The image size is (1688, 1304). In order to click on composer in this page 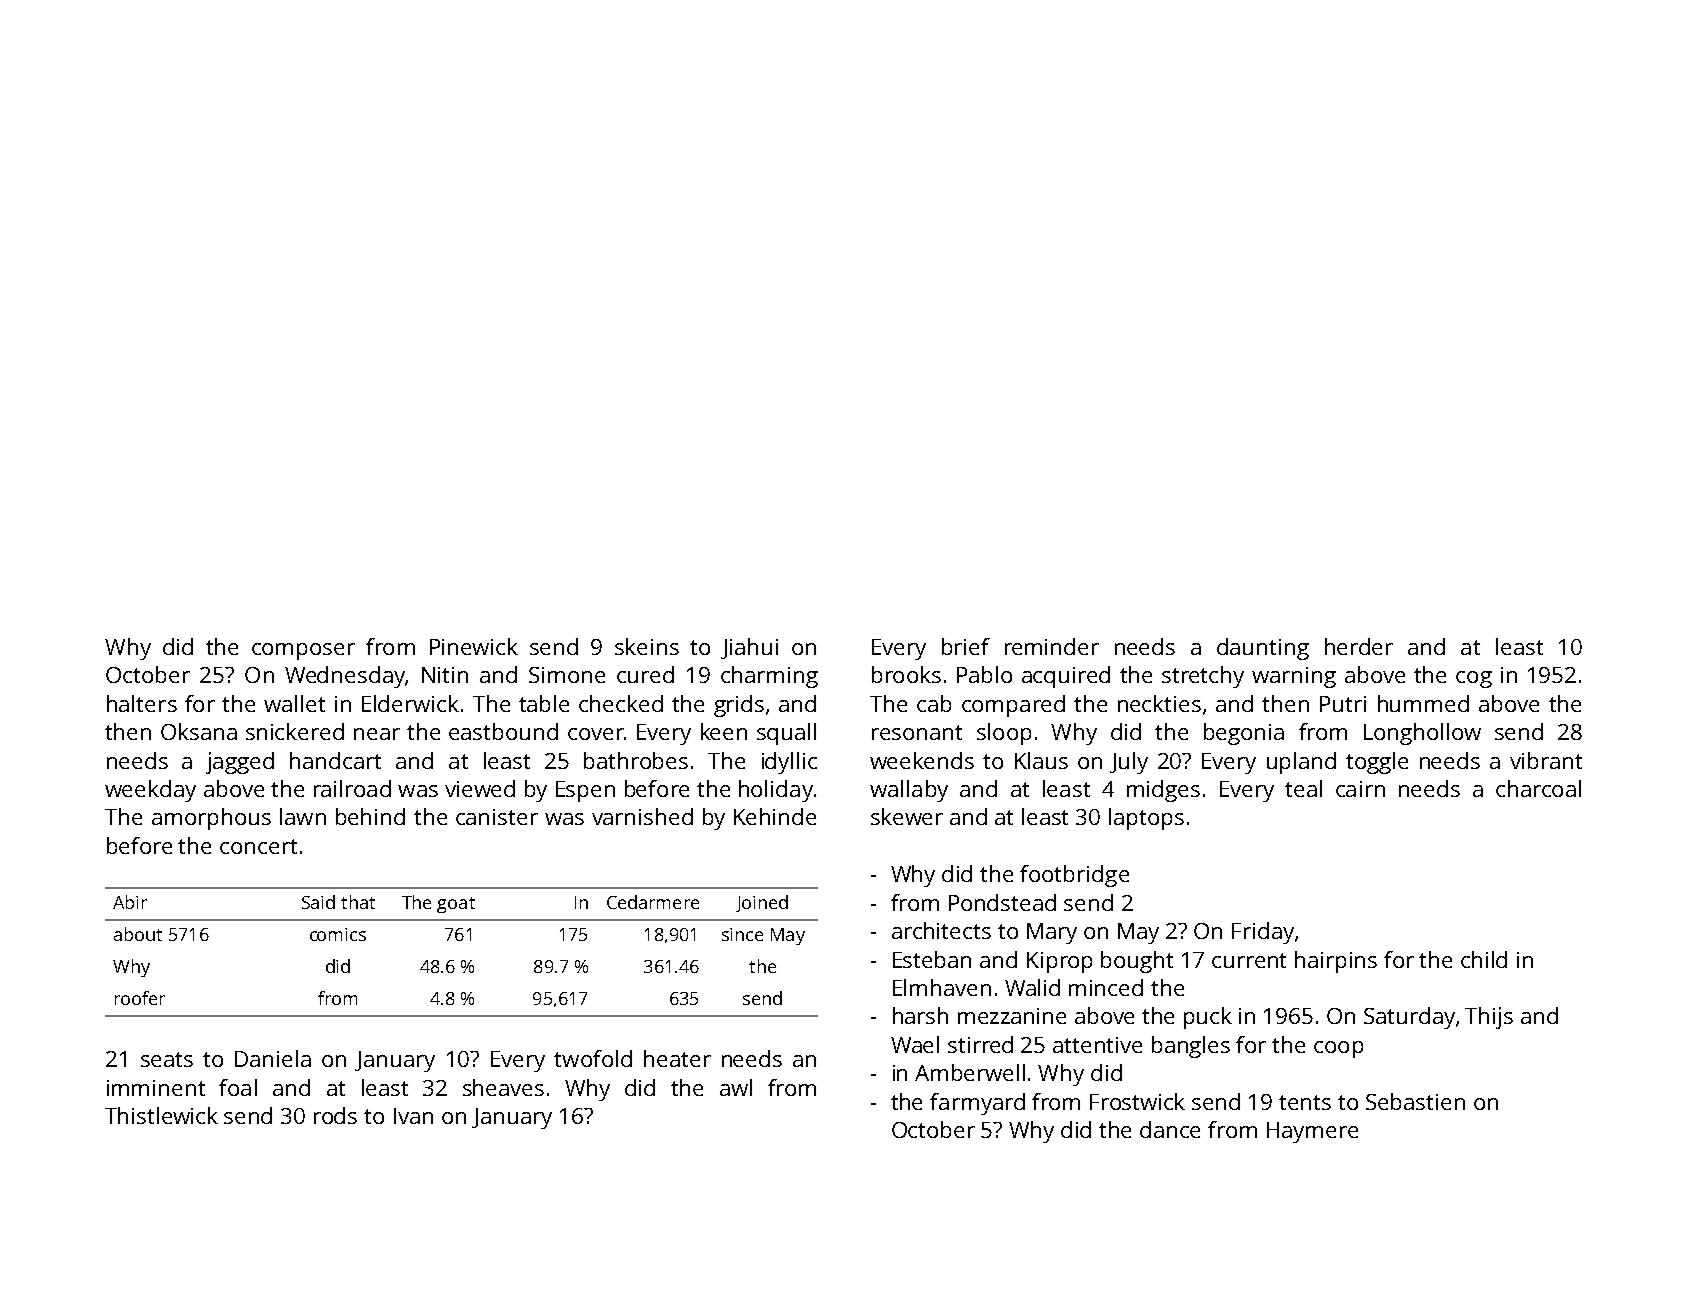, I will do `click(303, 651)`.
